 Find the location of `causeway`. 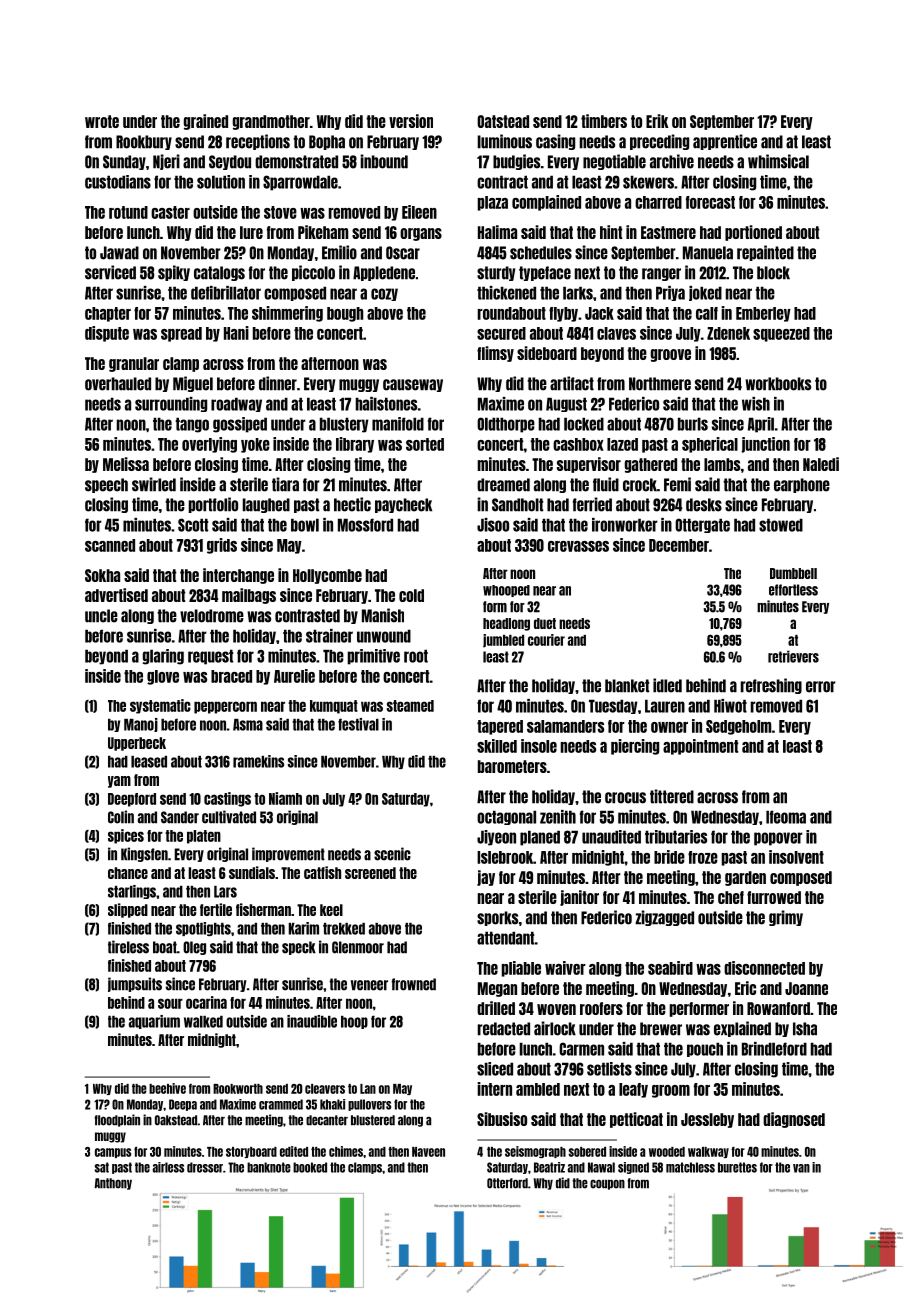

causeway is located at coordinates (413, 385).
